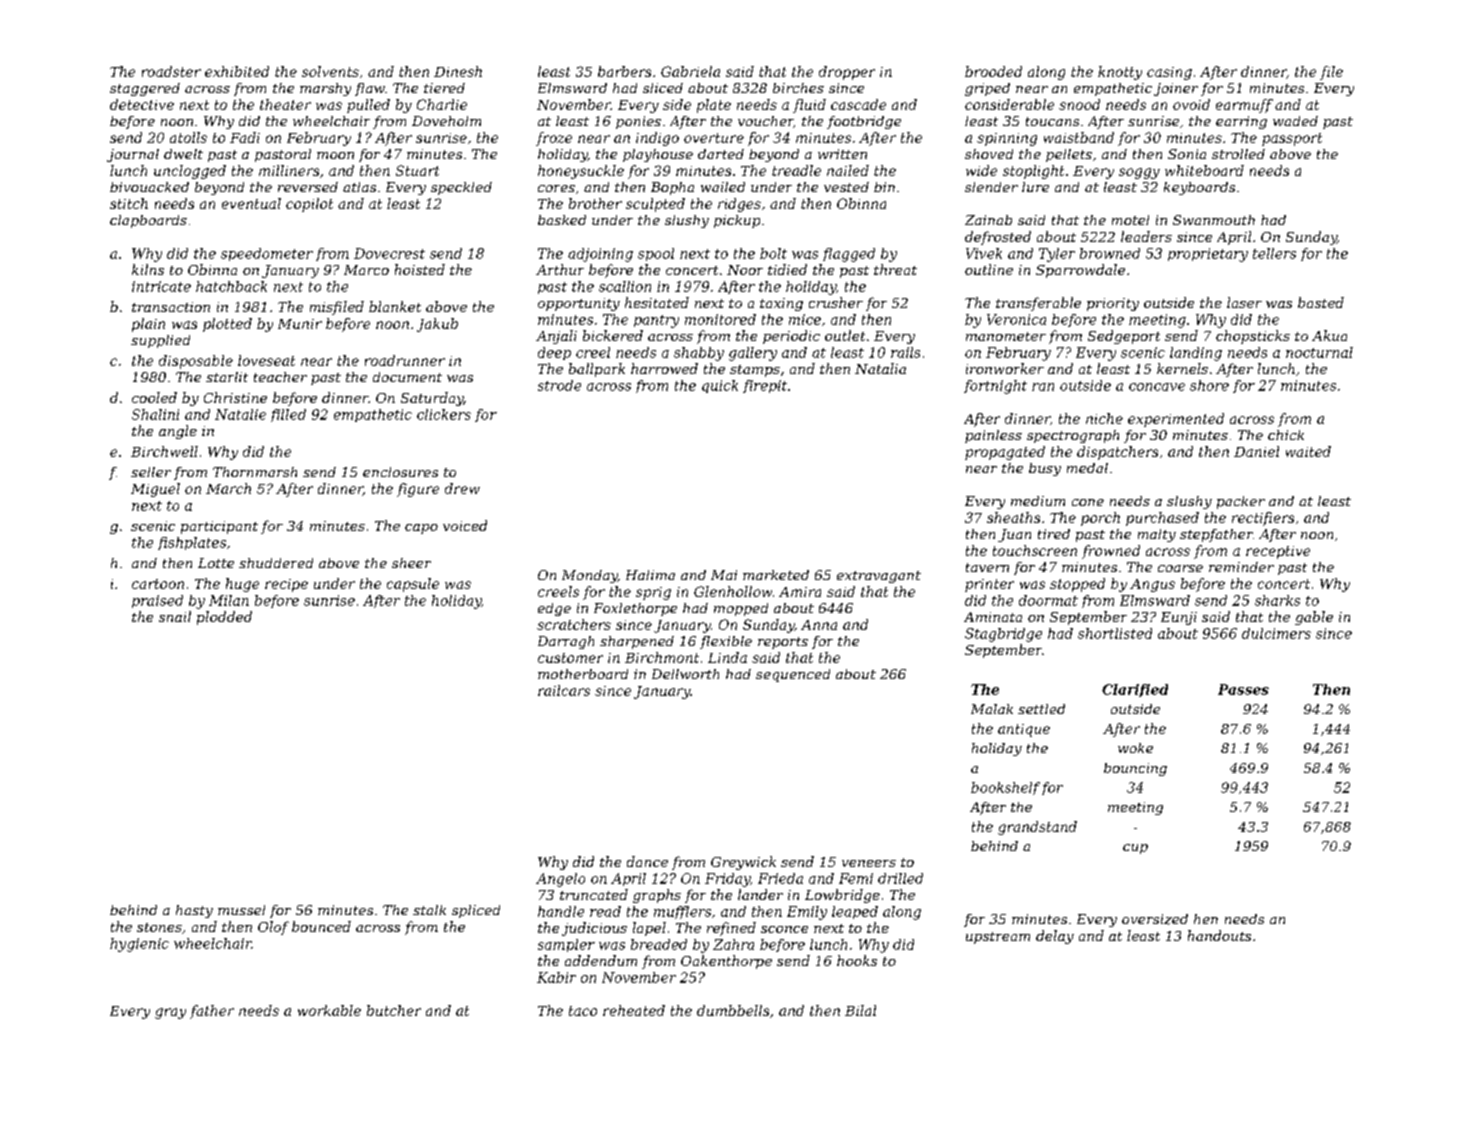  What do you see at coordinates (1035, 187) in the document?
I see `lure` at bounding box center [1035, 187].
